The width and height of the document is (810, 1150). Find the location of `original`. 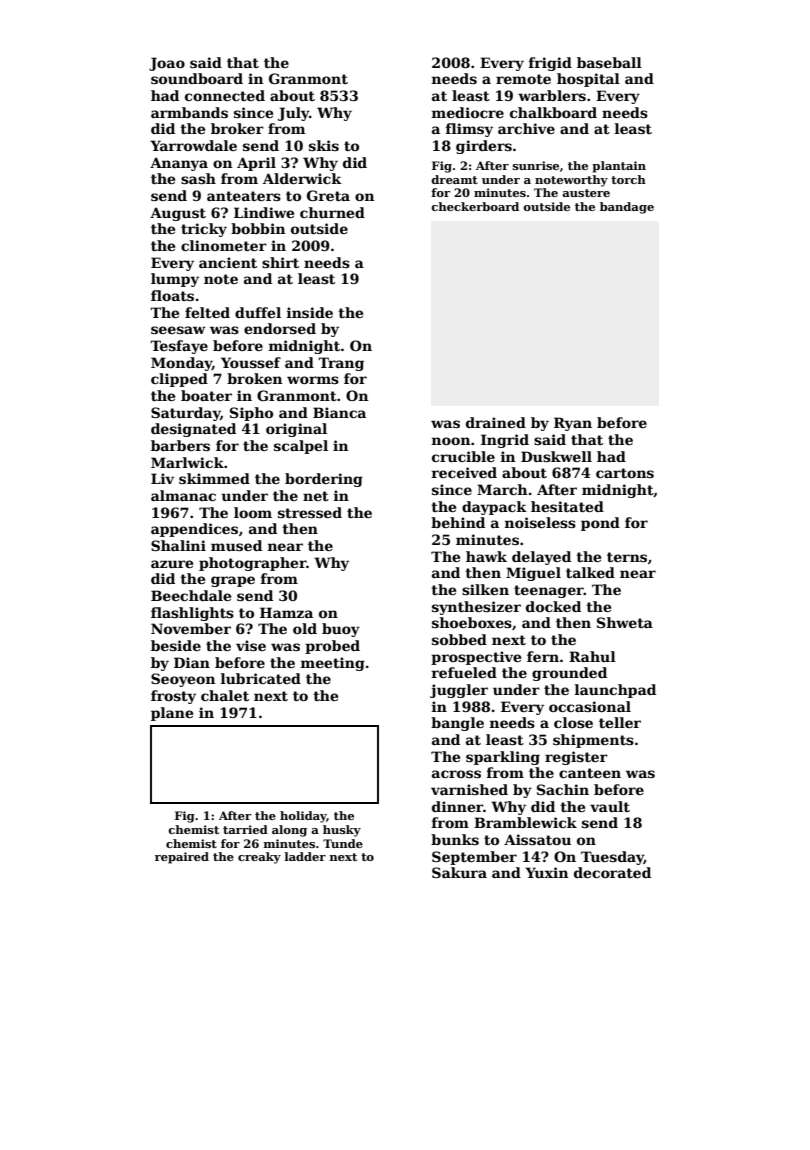

original is located at coordinates (296, 430).
